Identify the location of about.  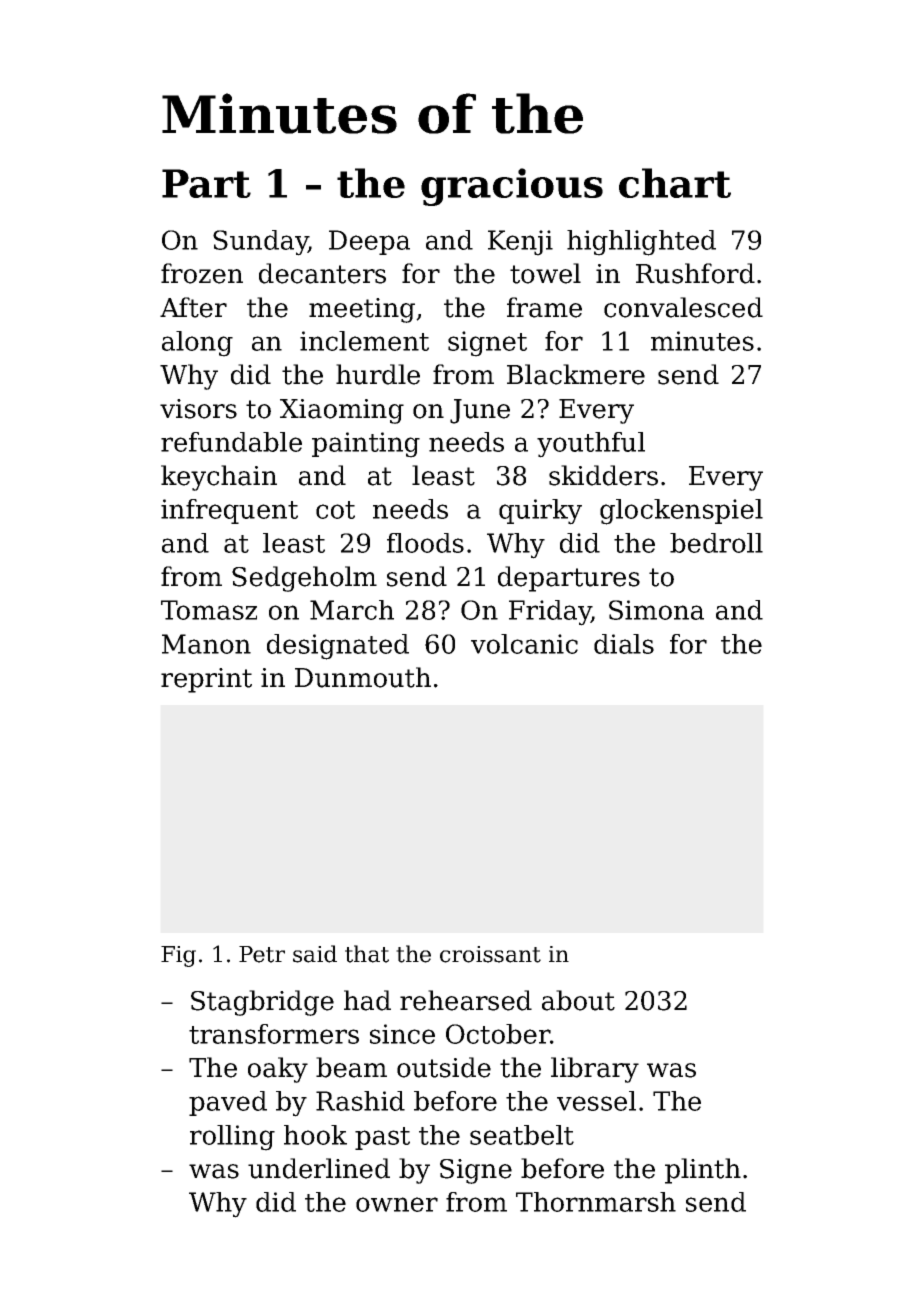
(578, 1000).
